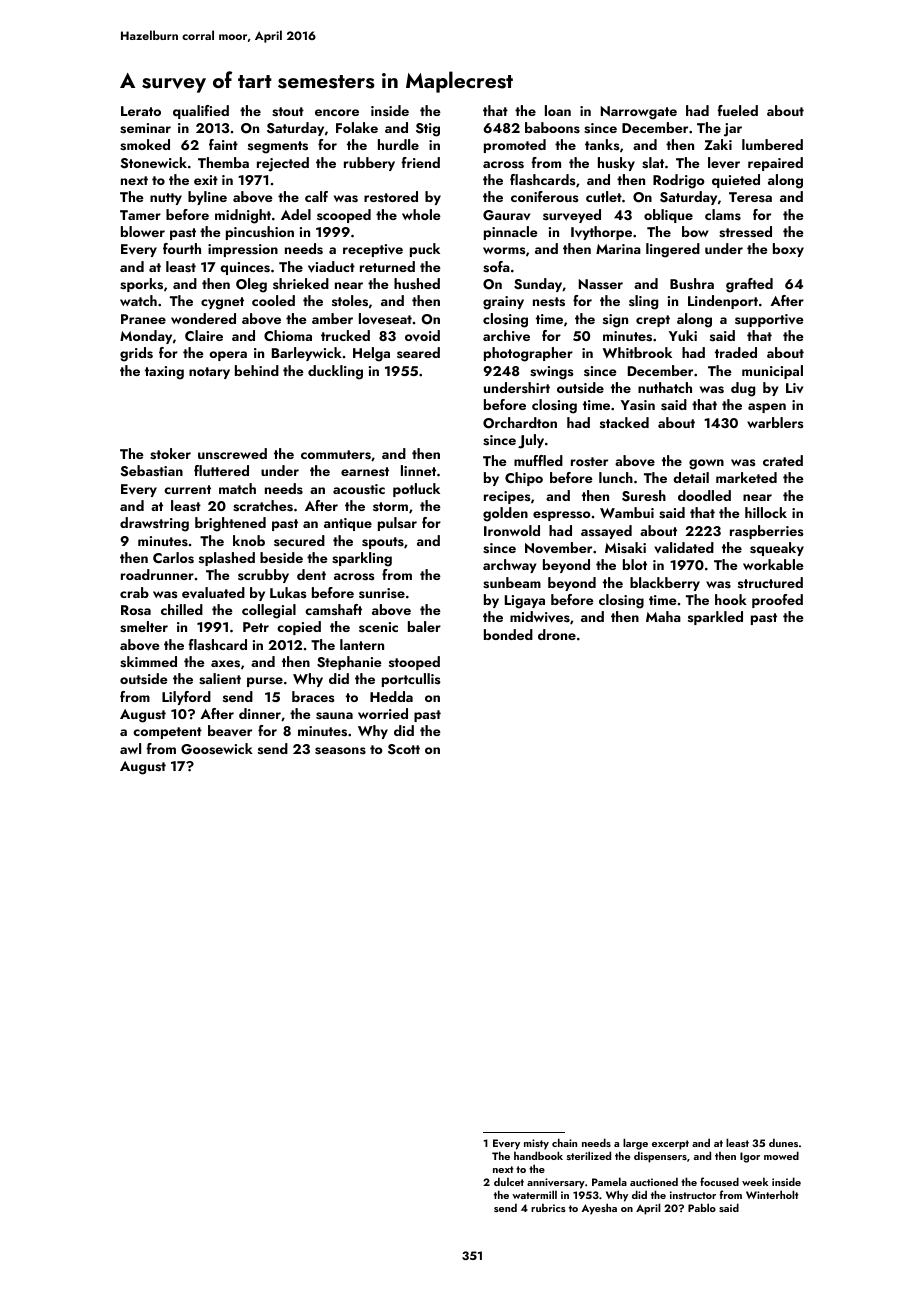 The image size is (924, 1308). What do you see at coordinates (536, 1144) in the screenshot?
I see `misty` at bounding box center [536, 1144].
